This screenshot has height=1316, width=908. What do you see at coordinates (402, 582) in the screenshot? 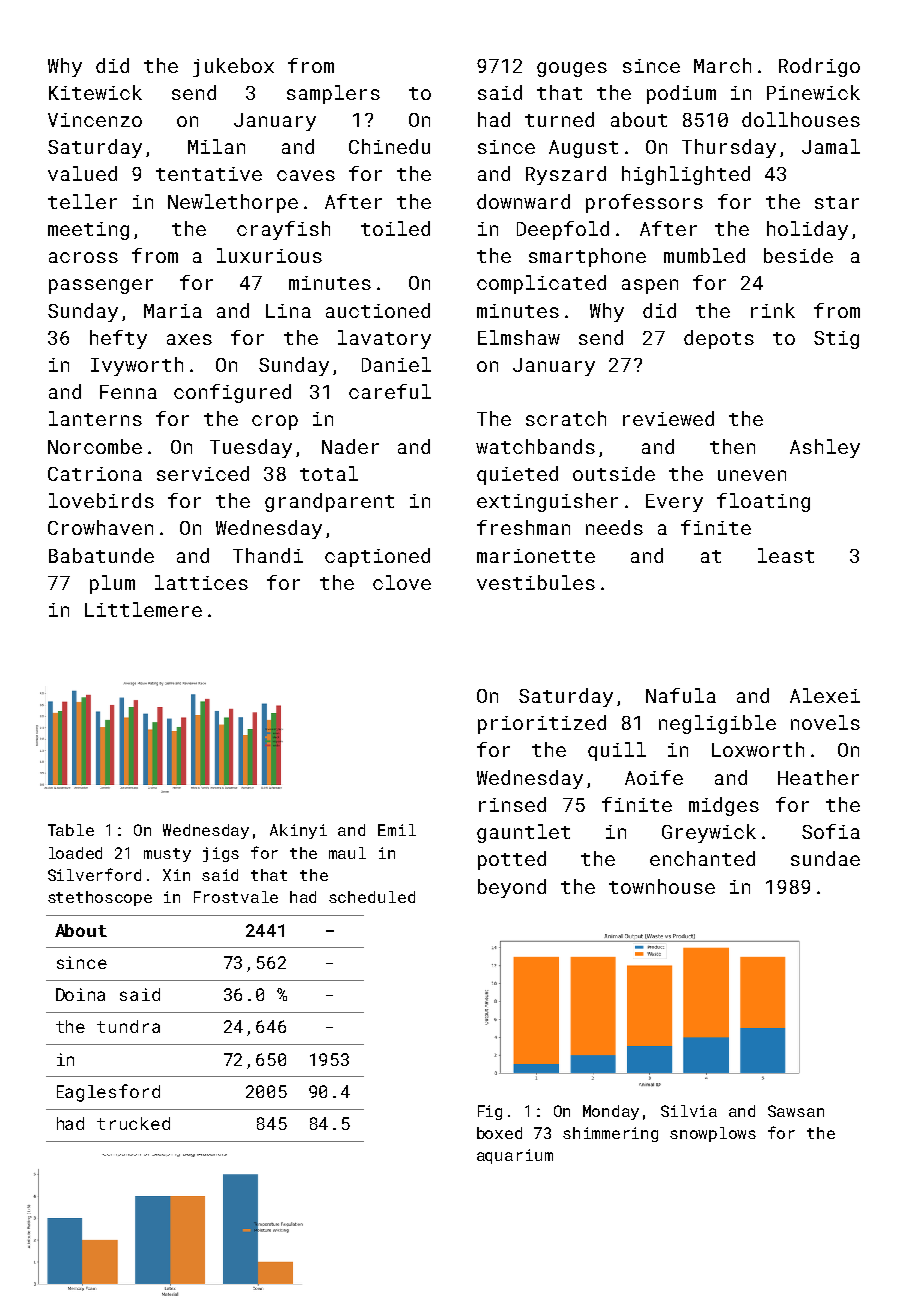
I see `clove` at bounding box center [402, 582].
